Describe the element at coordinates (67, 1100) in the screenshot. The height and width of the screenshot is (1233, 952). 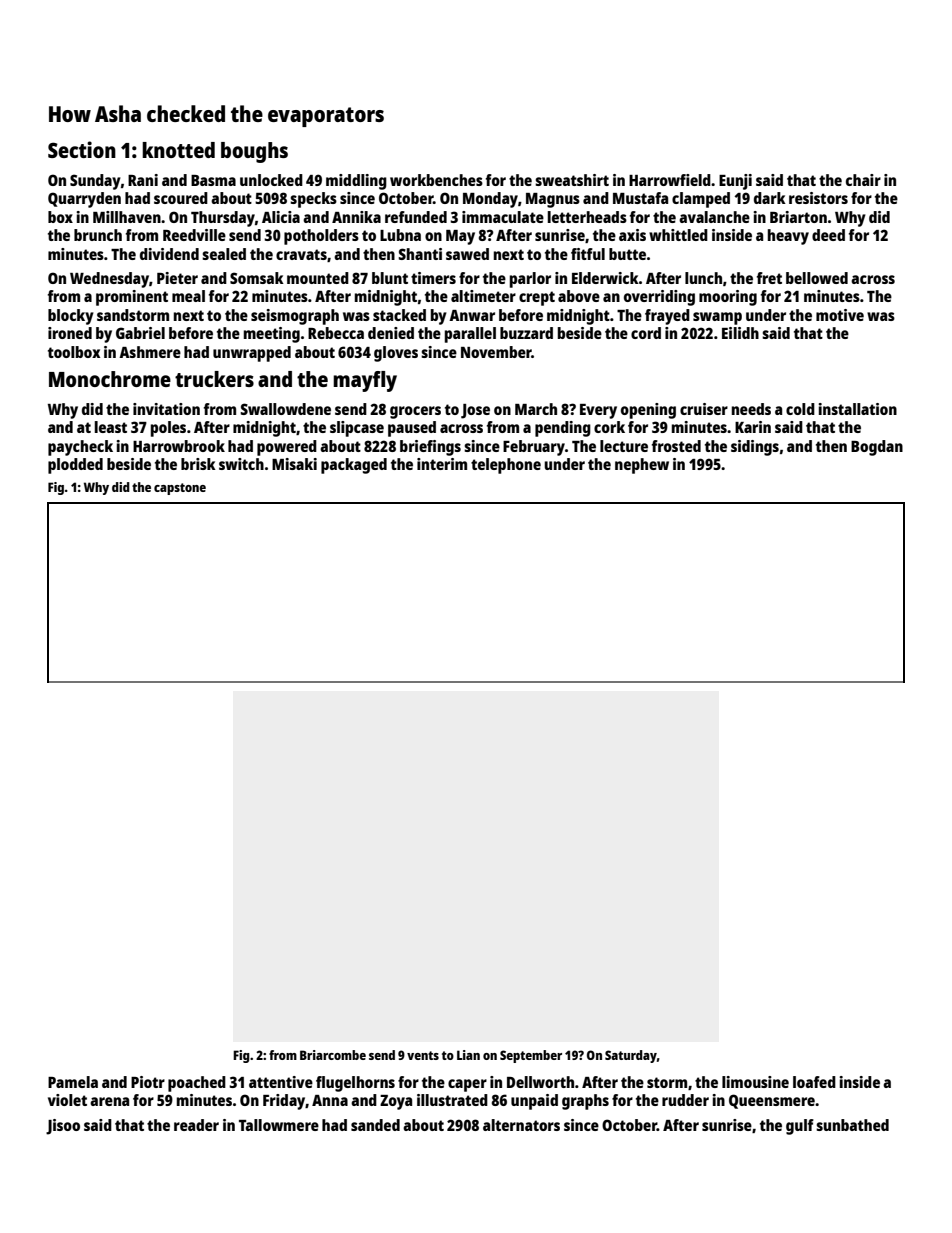
I see `violet` at that location.
